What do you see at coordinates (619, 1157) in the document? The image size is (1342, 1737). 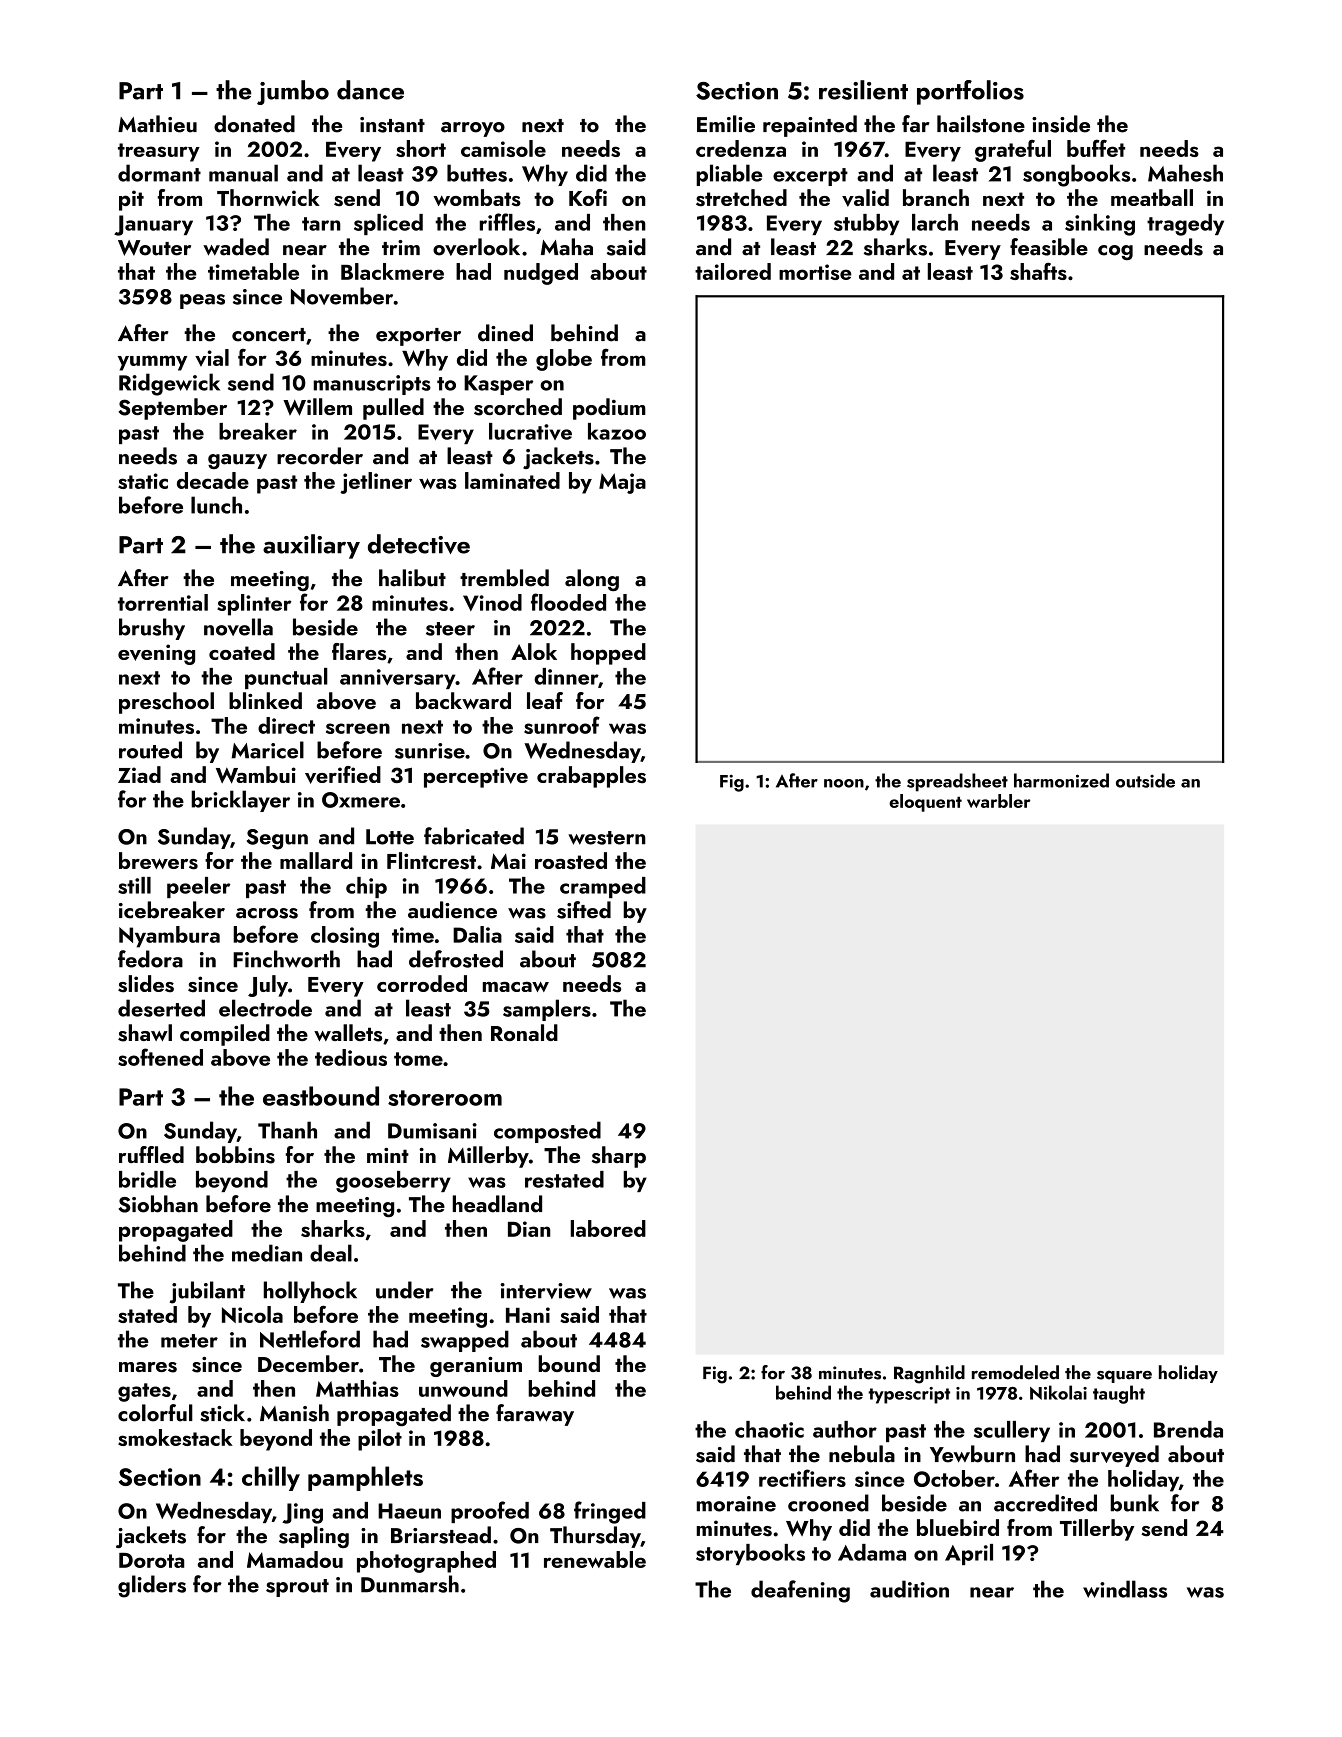 I see `sharp` at bounding box center [619, 1157].
